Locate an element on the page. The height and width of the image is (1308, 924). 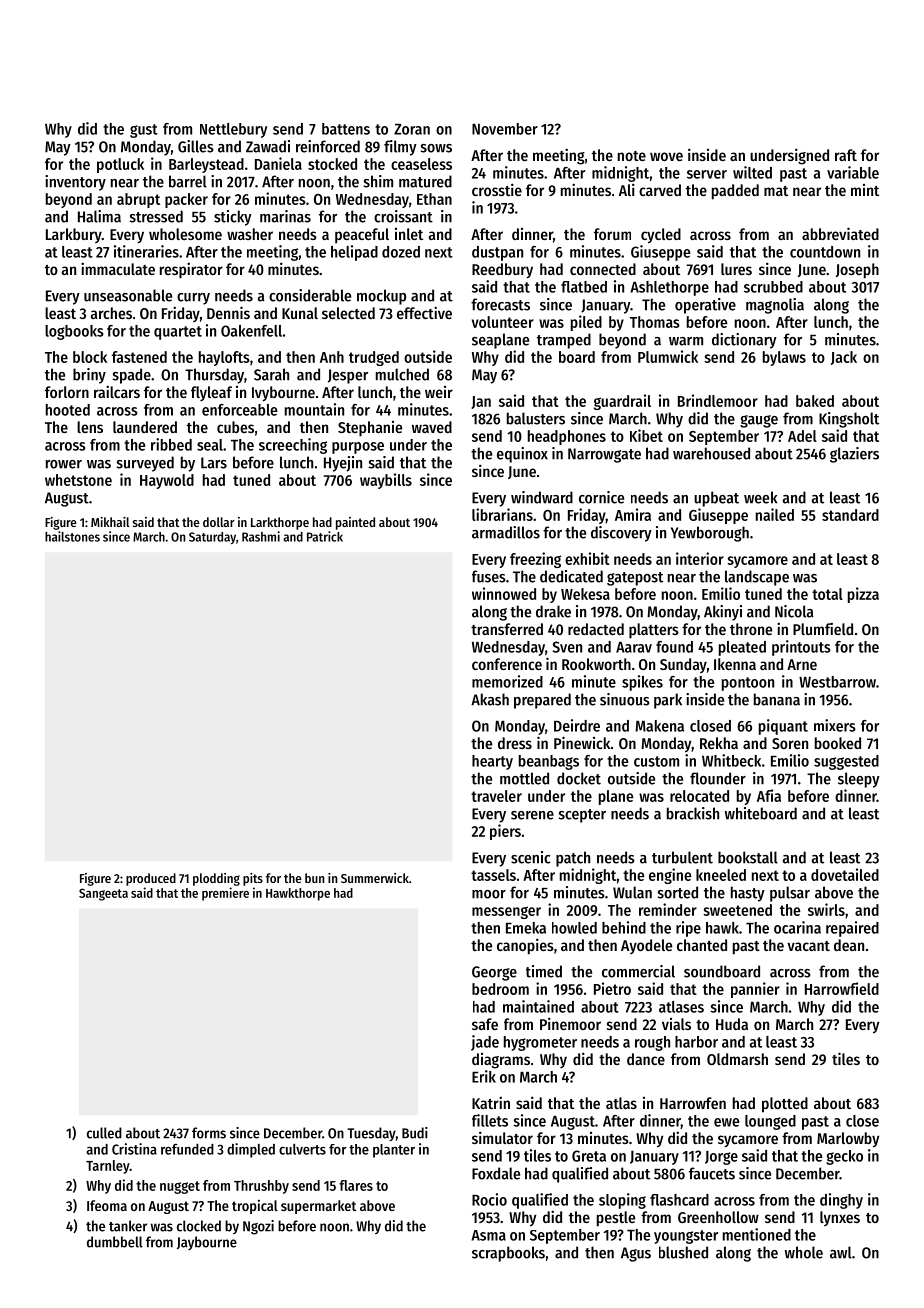
standard is located at coordinates (850, 515).
